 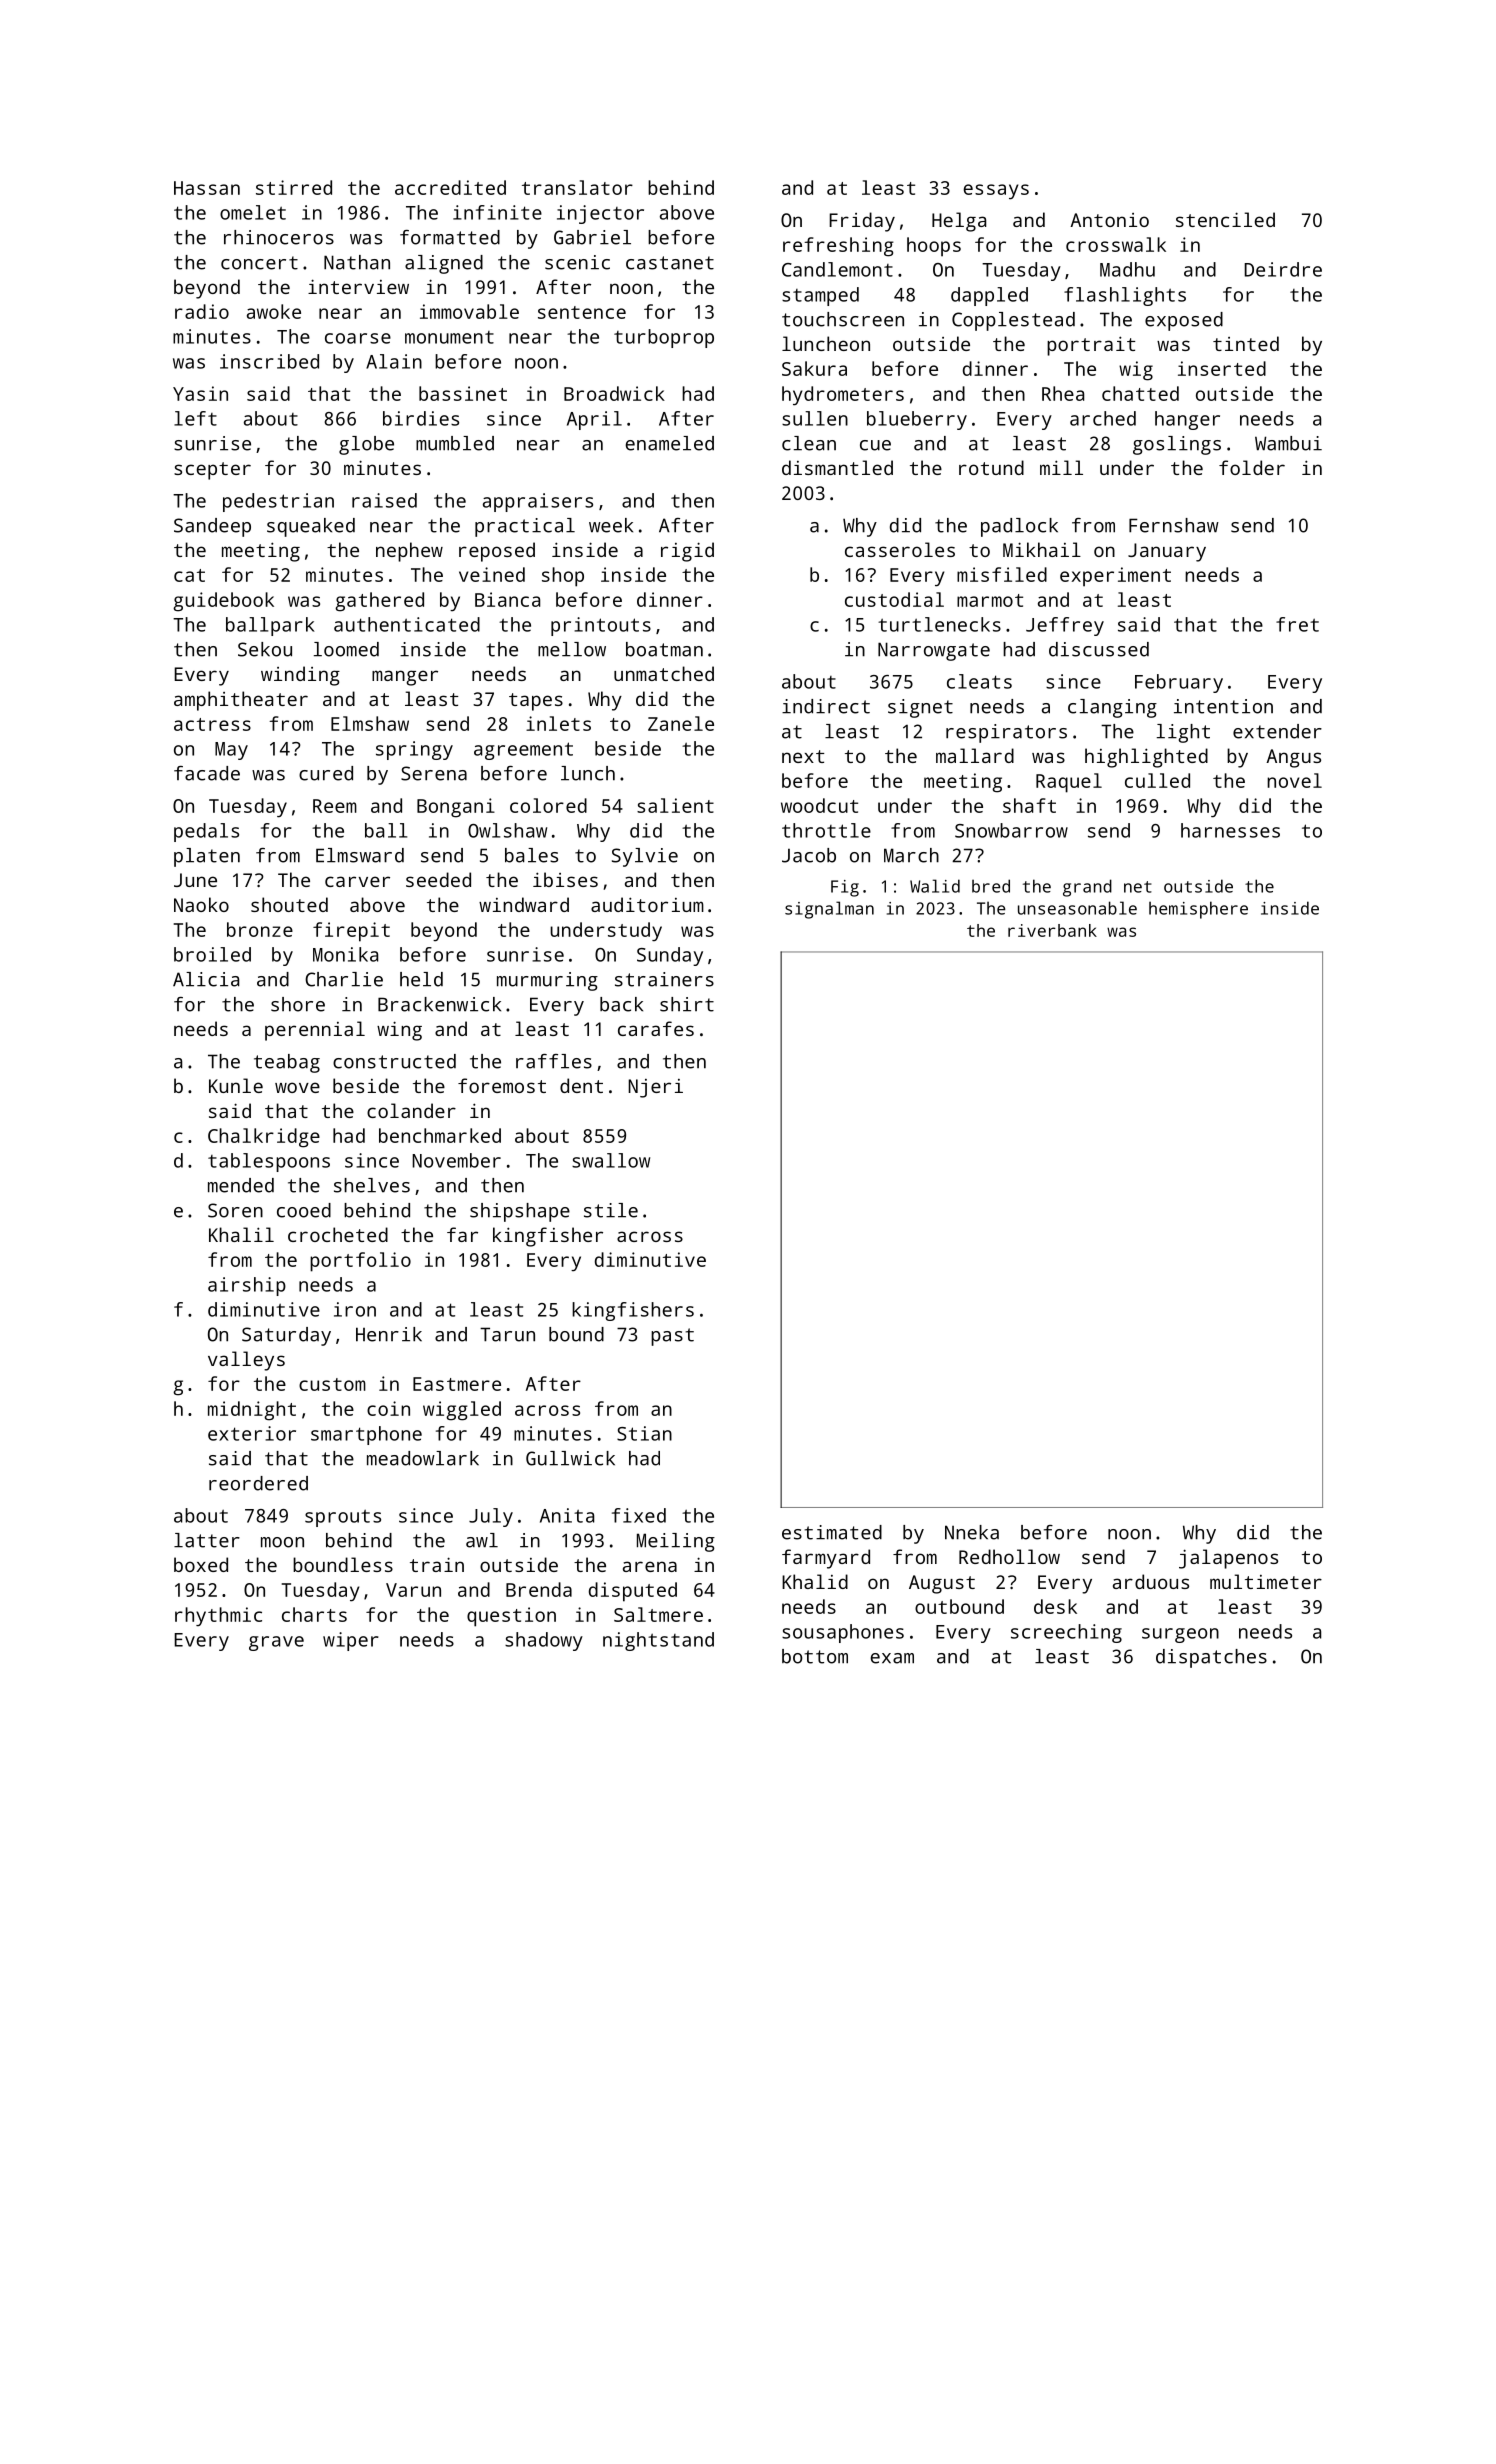 I want to click on translator, so click(x=577, y=187).
